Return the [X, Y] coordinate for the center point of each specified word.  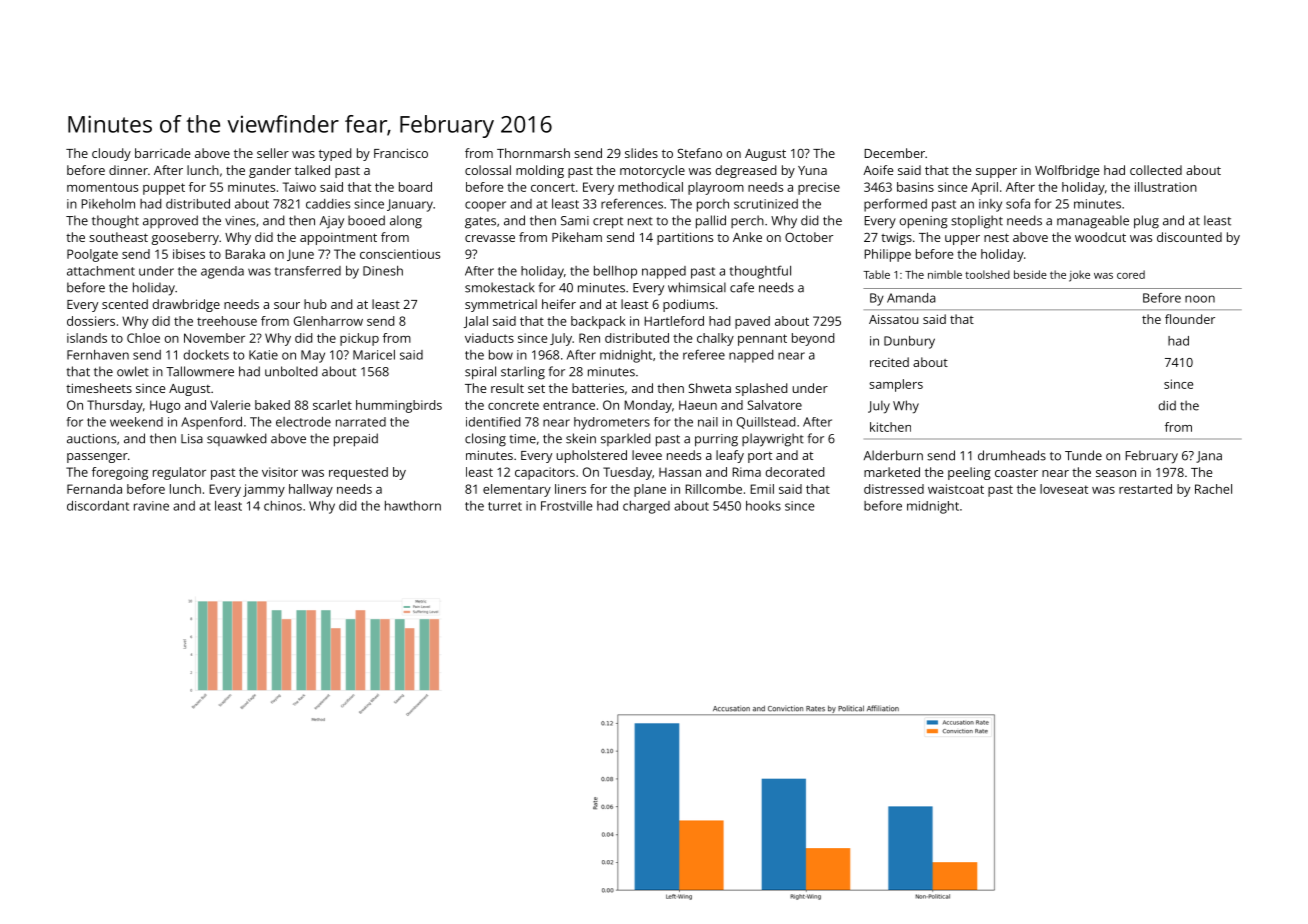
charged [646, 507]
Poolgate [92, 255]
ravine [151, 506]
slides [641, 153]
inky [990, 205]
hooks [763, 506]
